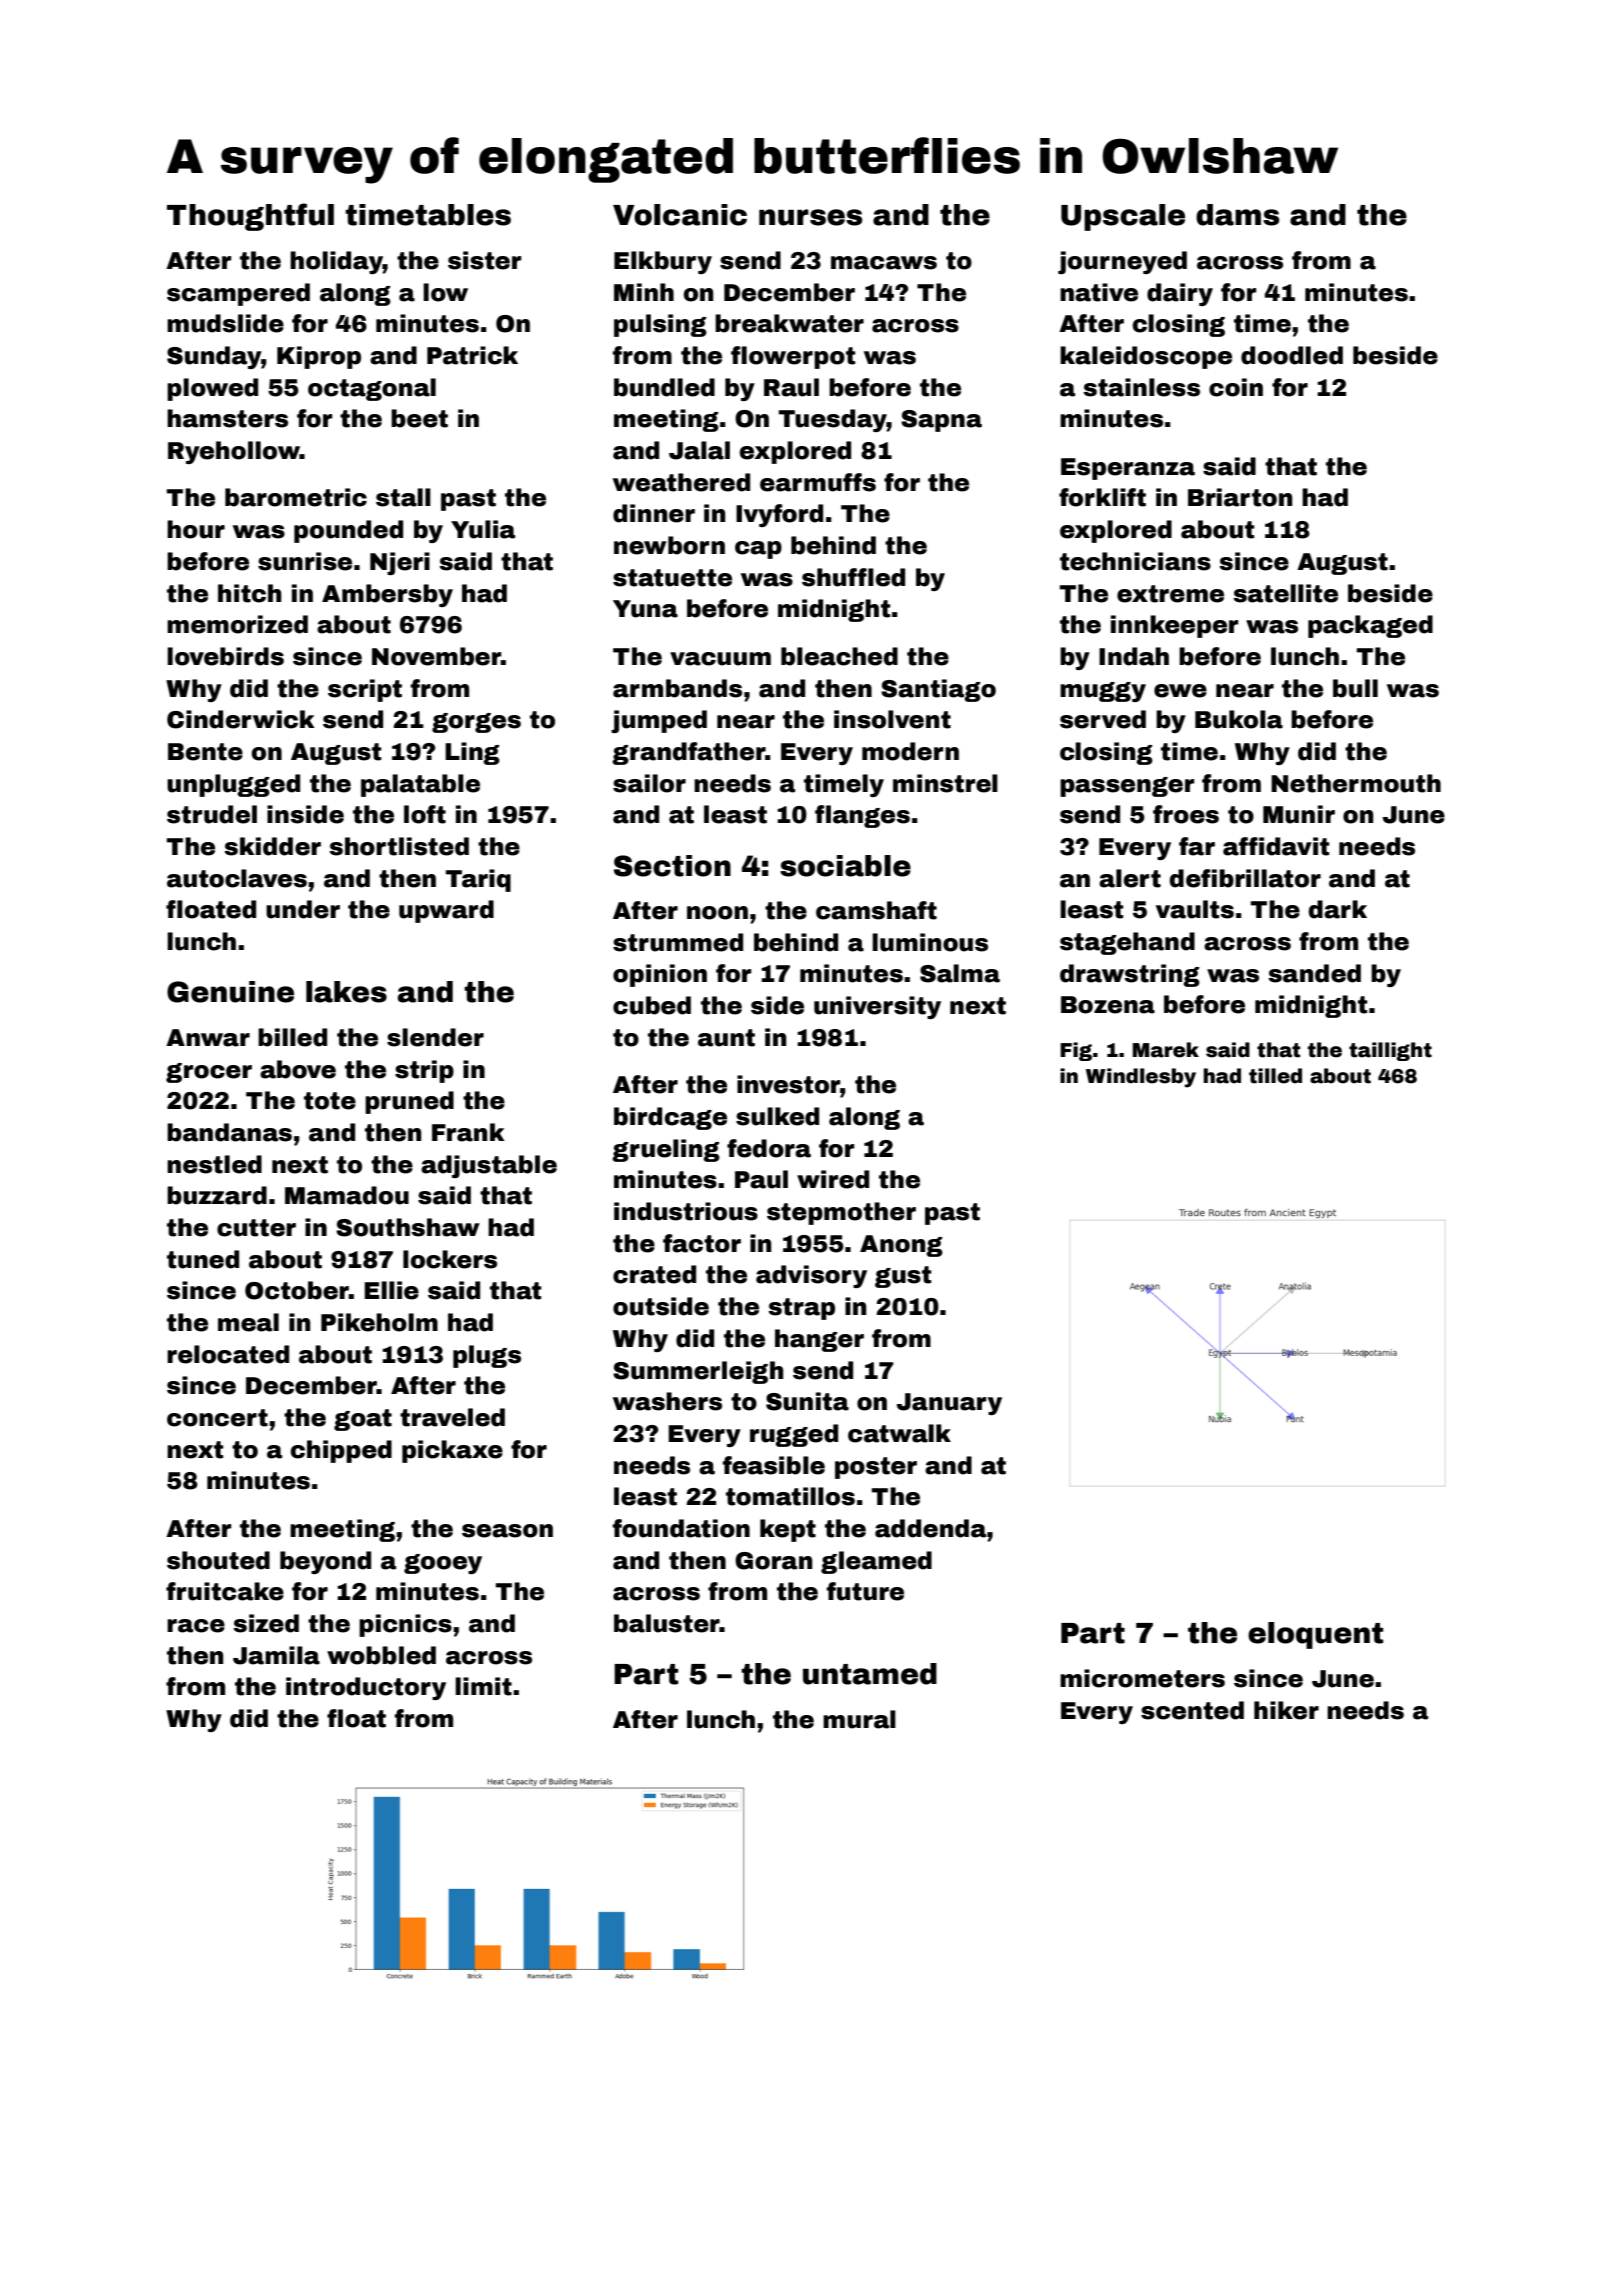 The height and width of the screenshot is (2292, 1620). What do you see at coordinates (1275, 1076) in the screenshot?
I see `tilled` at bounding box center [1275, 1076].
